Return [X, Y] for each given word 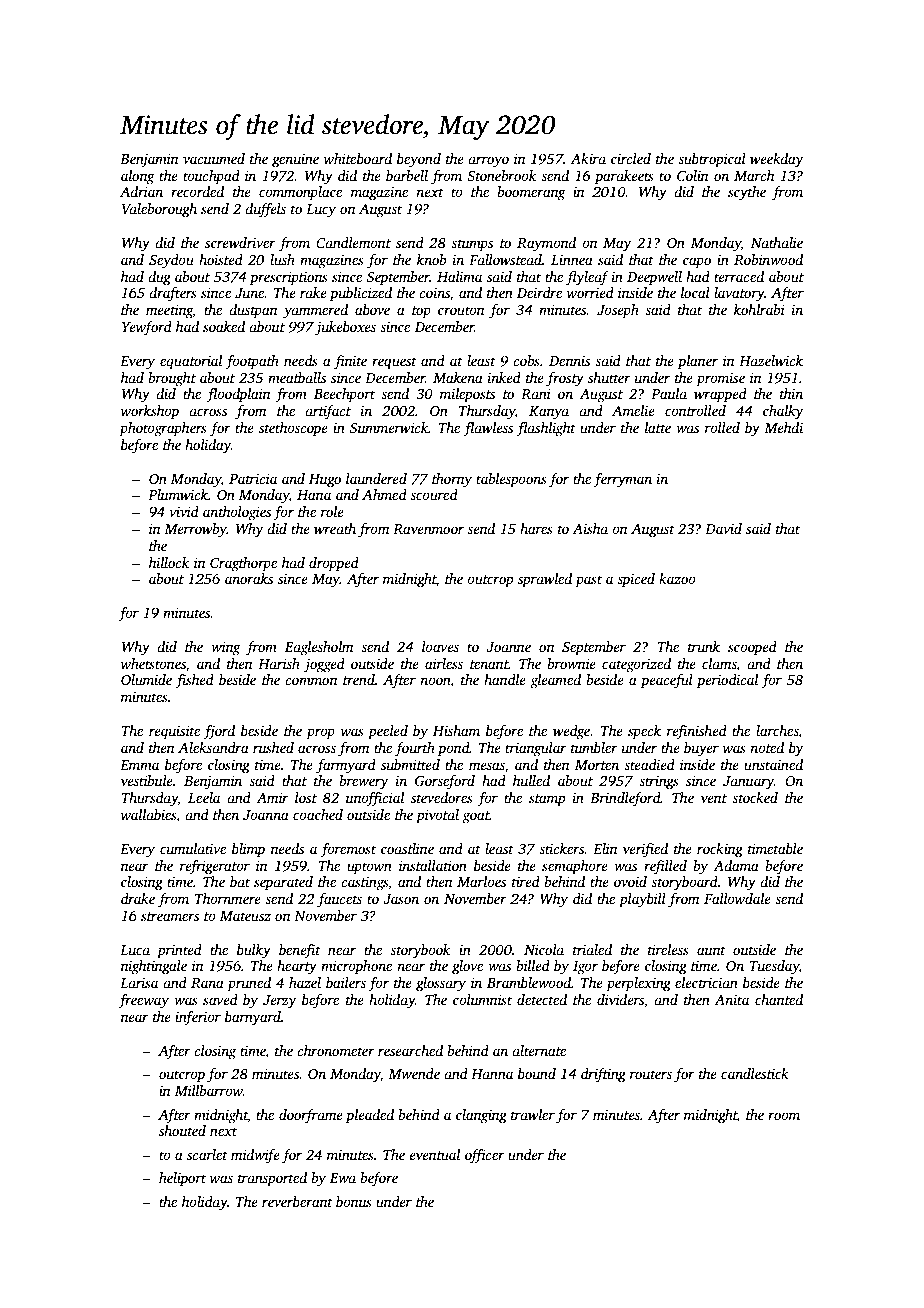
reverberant [297, 1201]
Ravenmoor [428, 529]
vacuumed [214, 158]
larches [777, 732]
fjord [219, 732]
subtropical [712, 160]
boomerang [531, 193]
